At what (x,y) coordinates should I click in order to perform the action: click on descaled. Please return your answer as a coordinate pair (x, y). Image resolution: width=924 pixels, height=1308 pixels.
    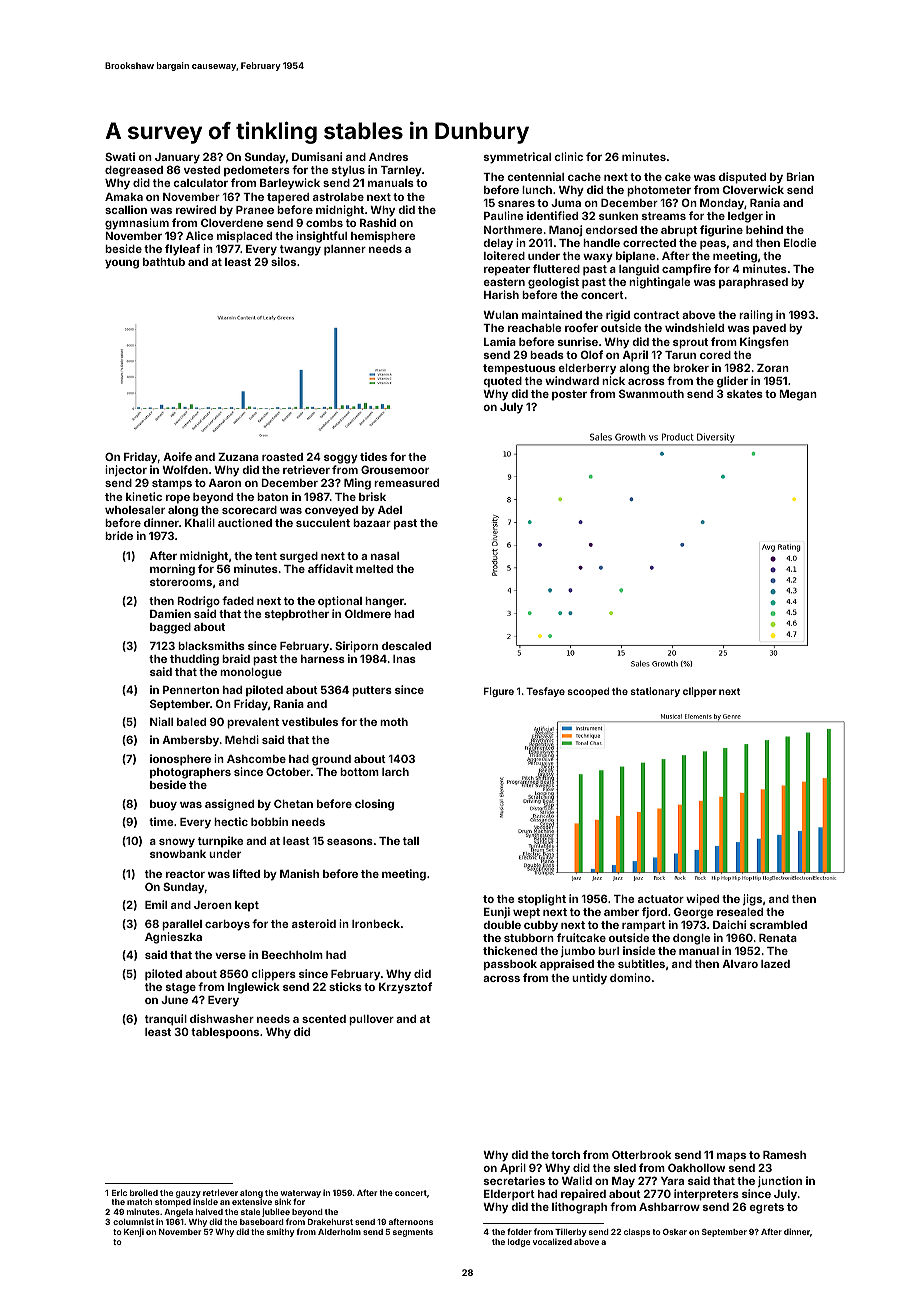
    Looking at the image, I should click on (406, 646).
